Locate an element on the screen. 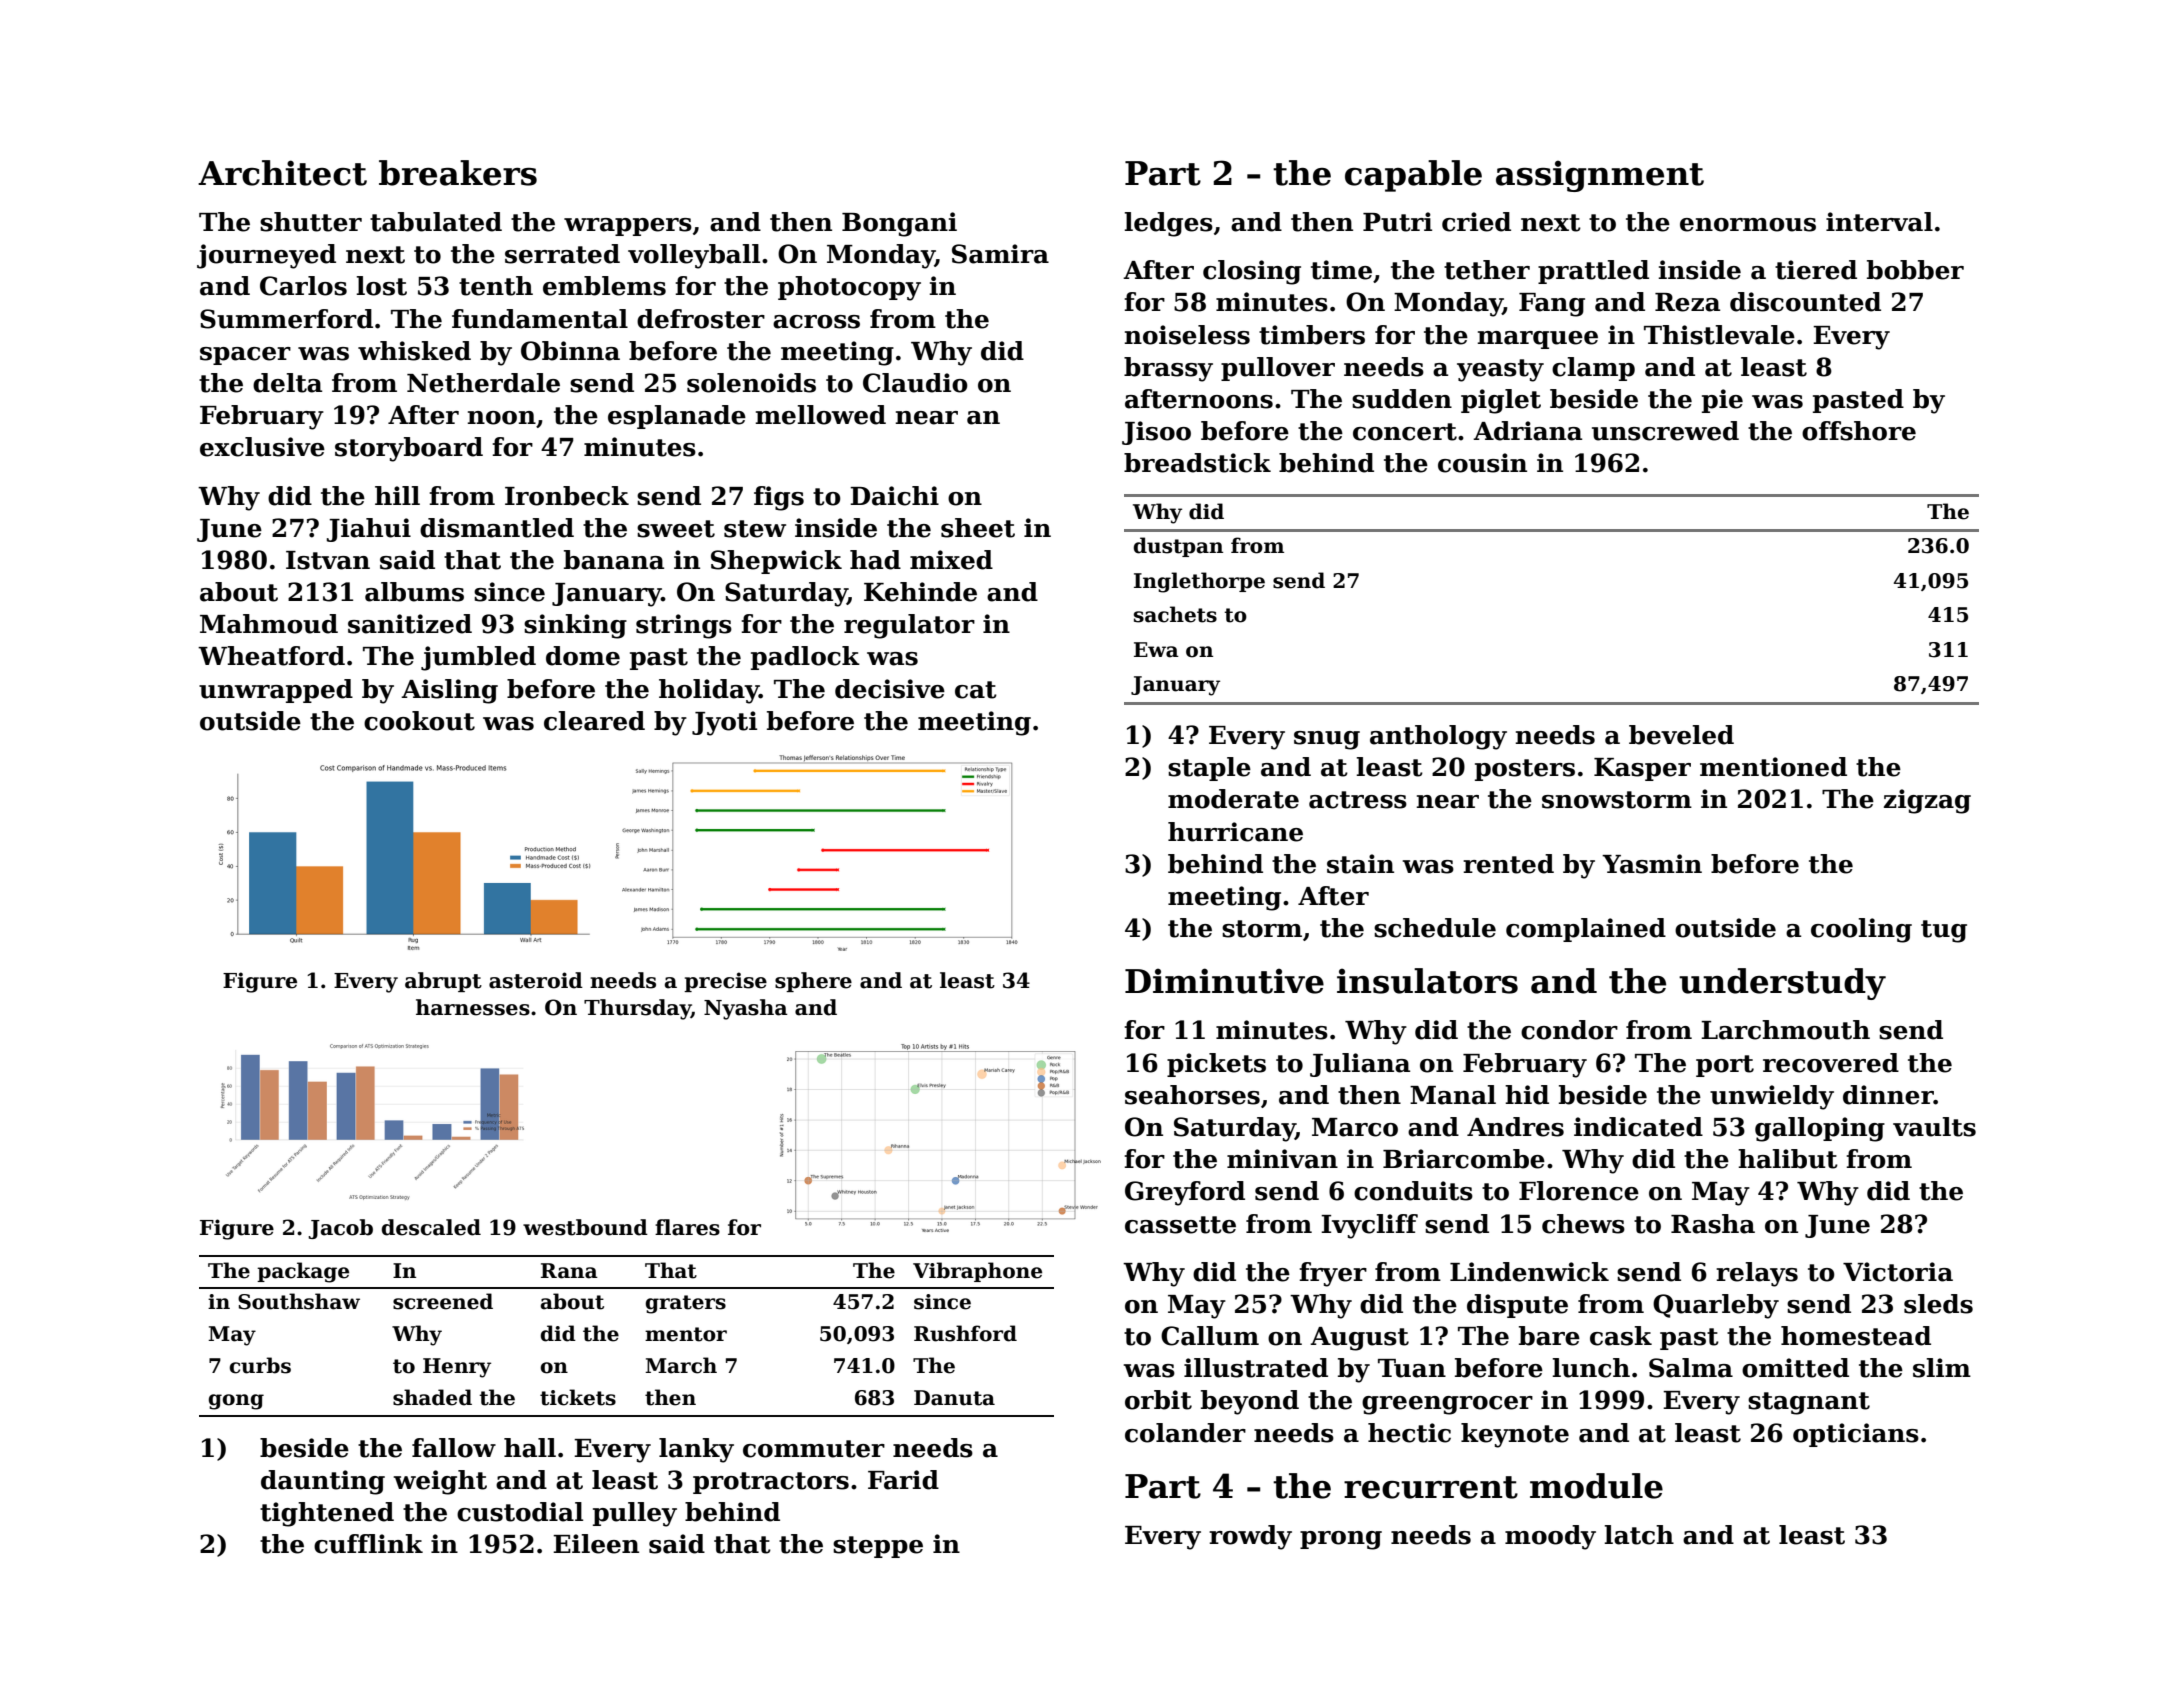  unwrapped is located at coordinates (276, 691).
